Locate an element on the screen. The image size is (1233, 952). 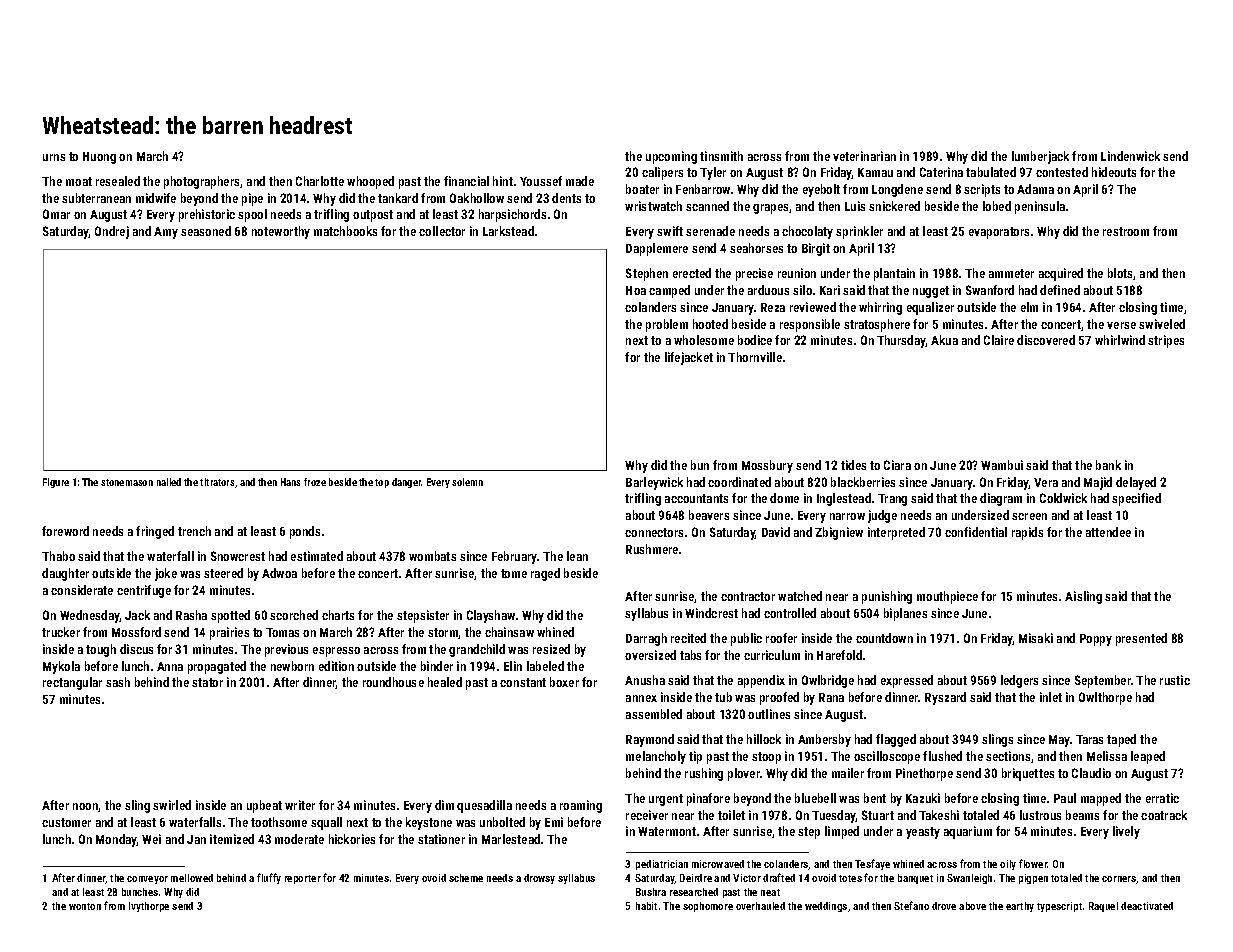
Tesfaye is located at coordinates (872, 864).
